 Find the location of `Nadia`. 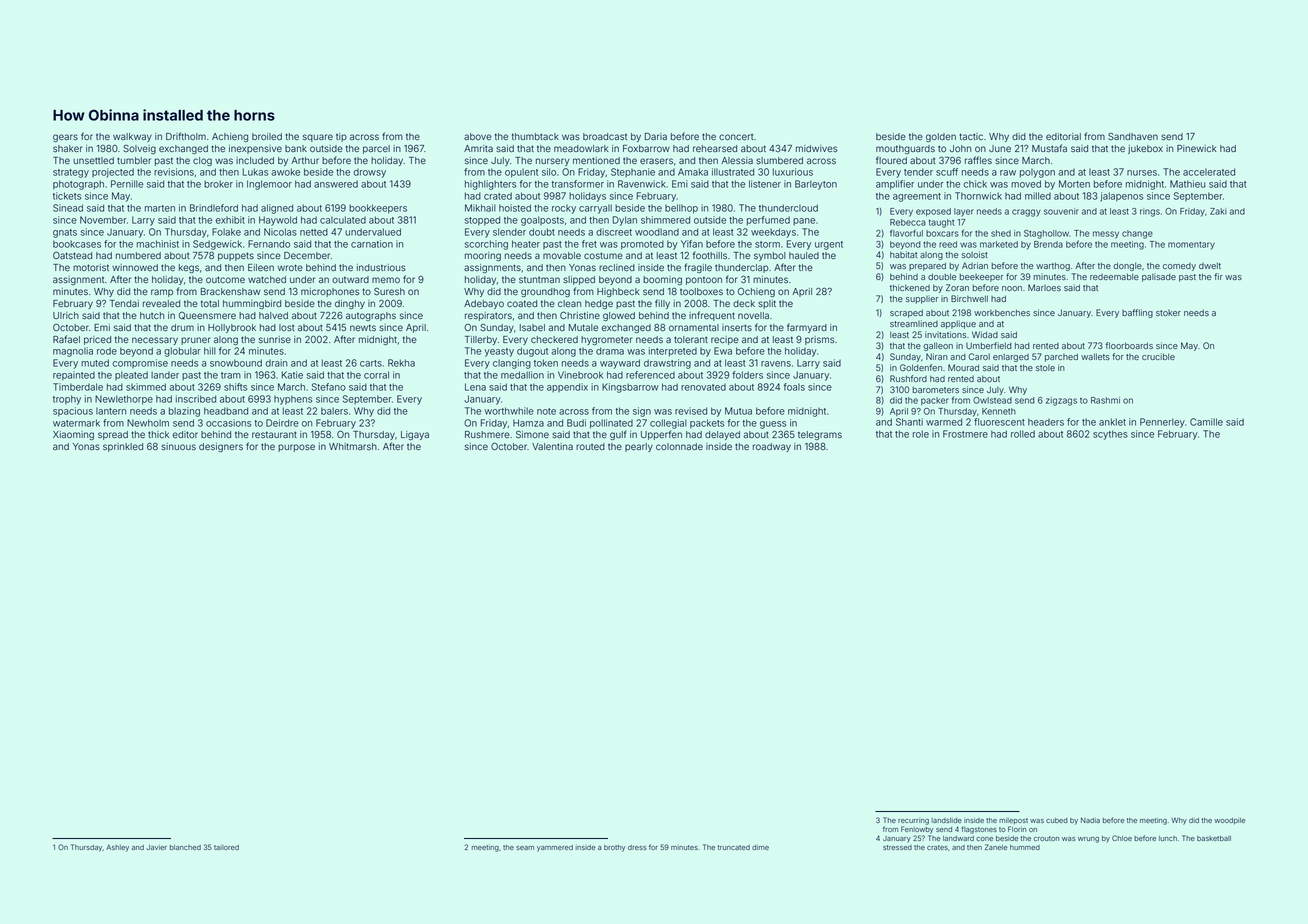

Nadia is located at coordinates (1090, 820).
